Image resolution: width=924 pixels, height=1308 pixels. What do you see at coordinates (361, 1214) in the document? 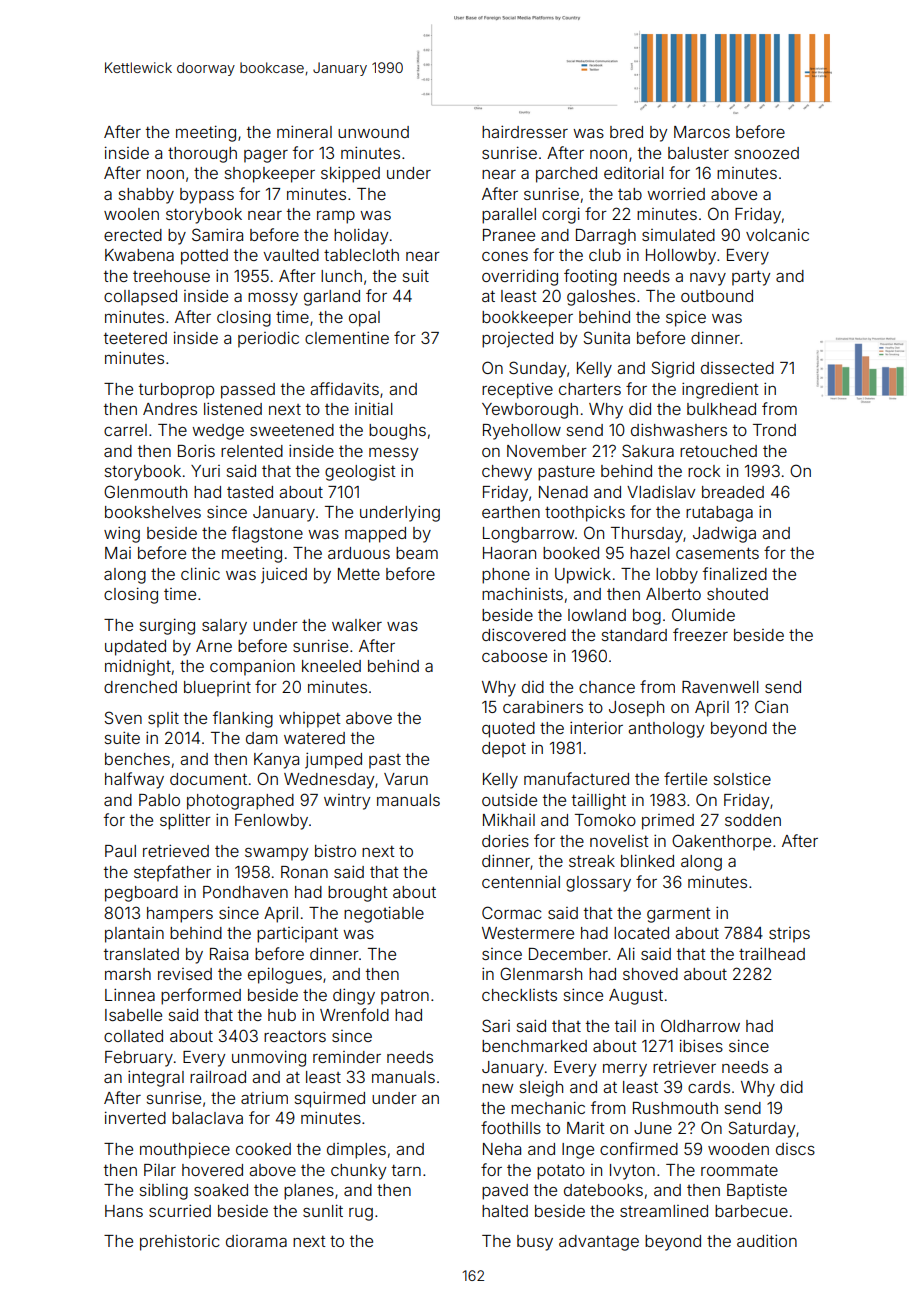
I see `rug` at bounding box center [361, 1214].
